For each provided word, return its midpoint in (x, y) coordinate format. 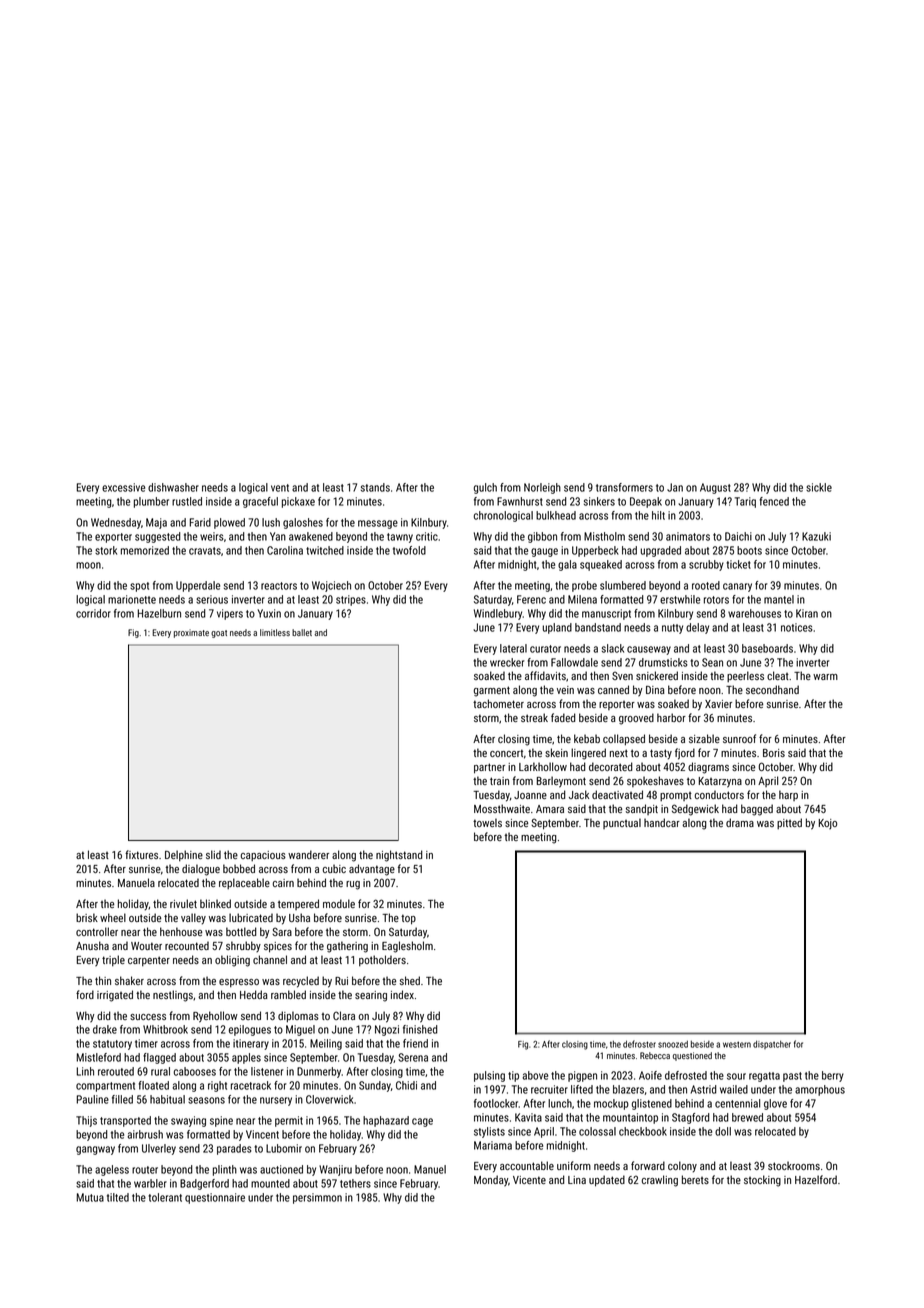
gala (567, 565)
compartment (105, 1087)
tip (513, 1076)
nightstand (399, 856)
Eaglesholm (407, 947)
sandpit (642, 809)
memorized (145, 550)
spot (139, 587)
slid (213, 854)
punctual (622, 823)
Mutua (90, 1197)
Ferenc (531, 599)
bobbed (239, 868)
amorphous (820, 1090)
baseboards (767, 648)
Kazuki (816, 536)
